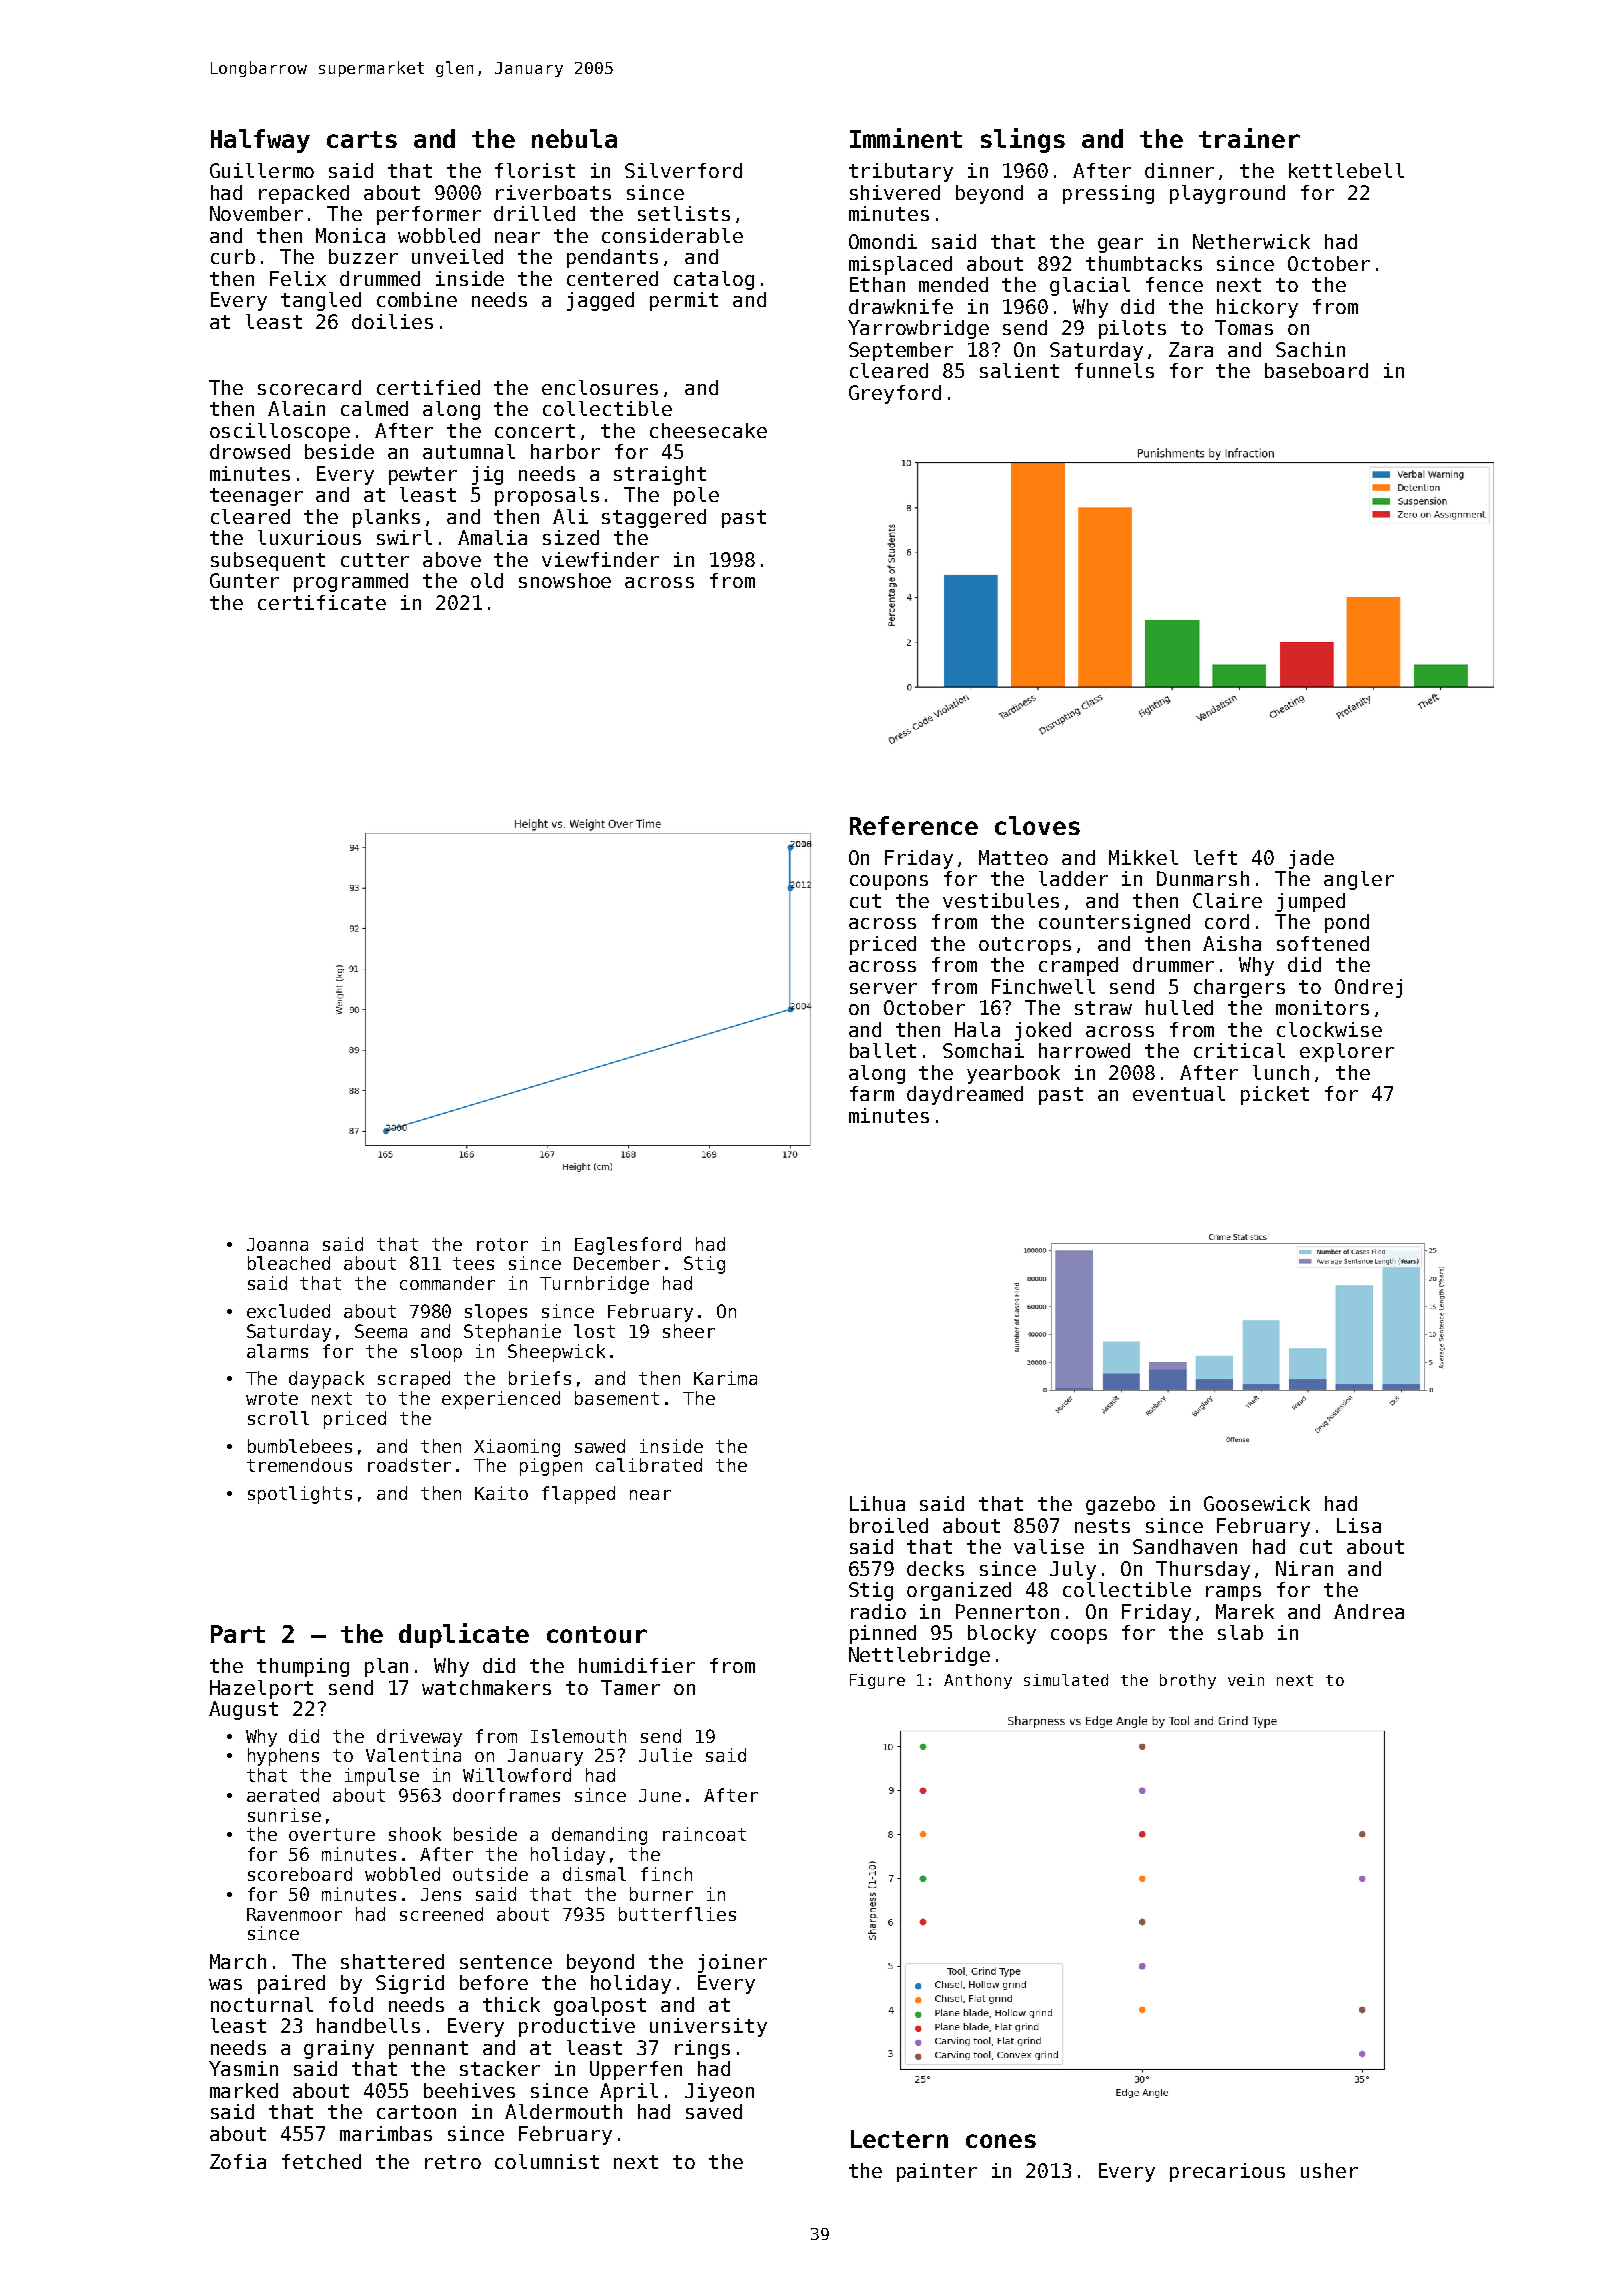  Describe the element at coordinates (684, 301) in the image. I see `permit` at that location.
